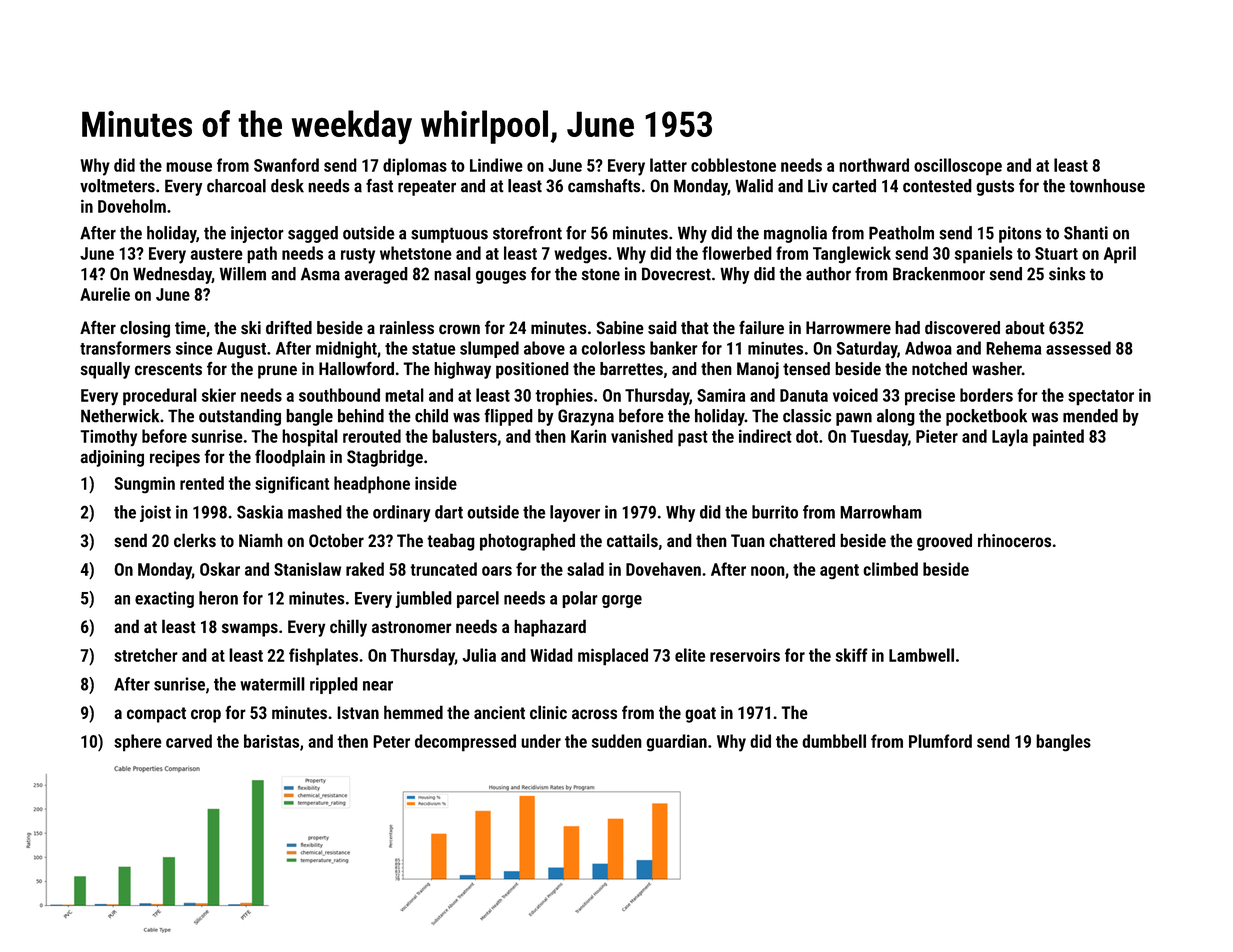 This screenshot has height=952, width=1233. What do you see at coordinates (874, 165) in the screenshot?
I see `northward` at bounding box center [874, 165].
